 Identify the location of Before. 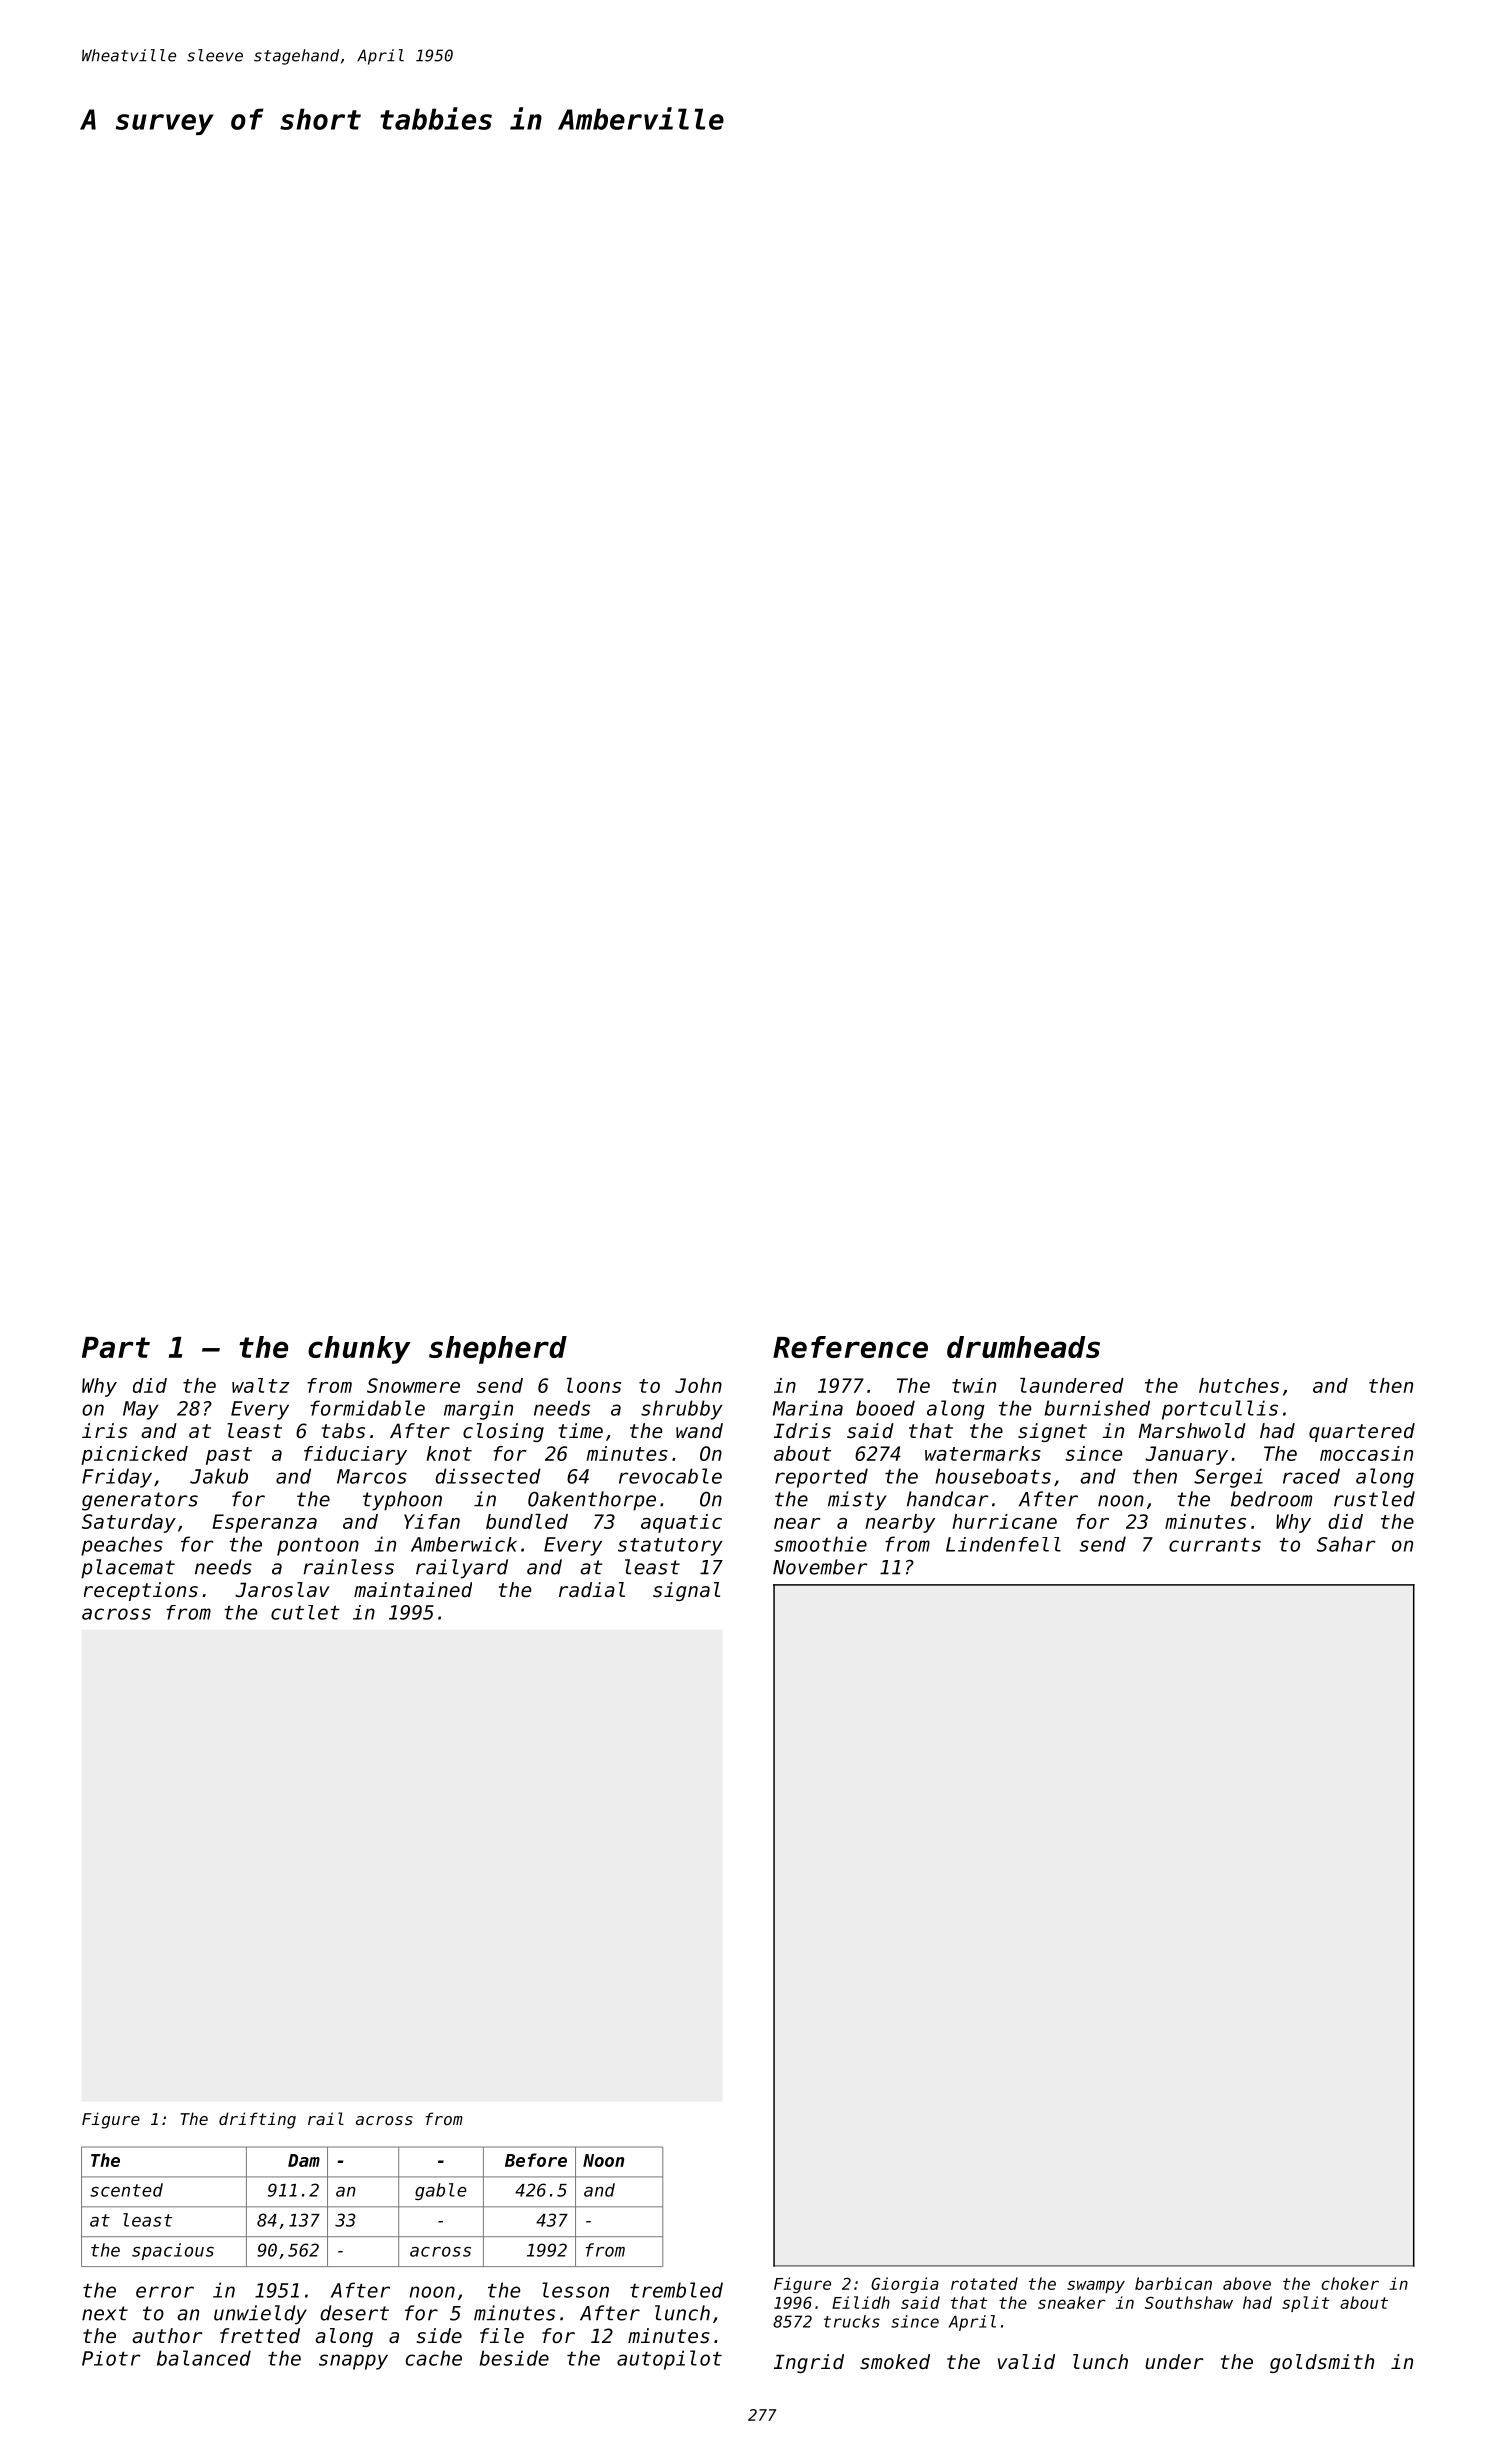
(536, 2160).
